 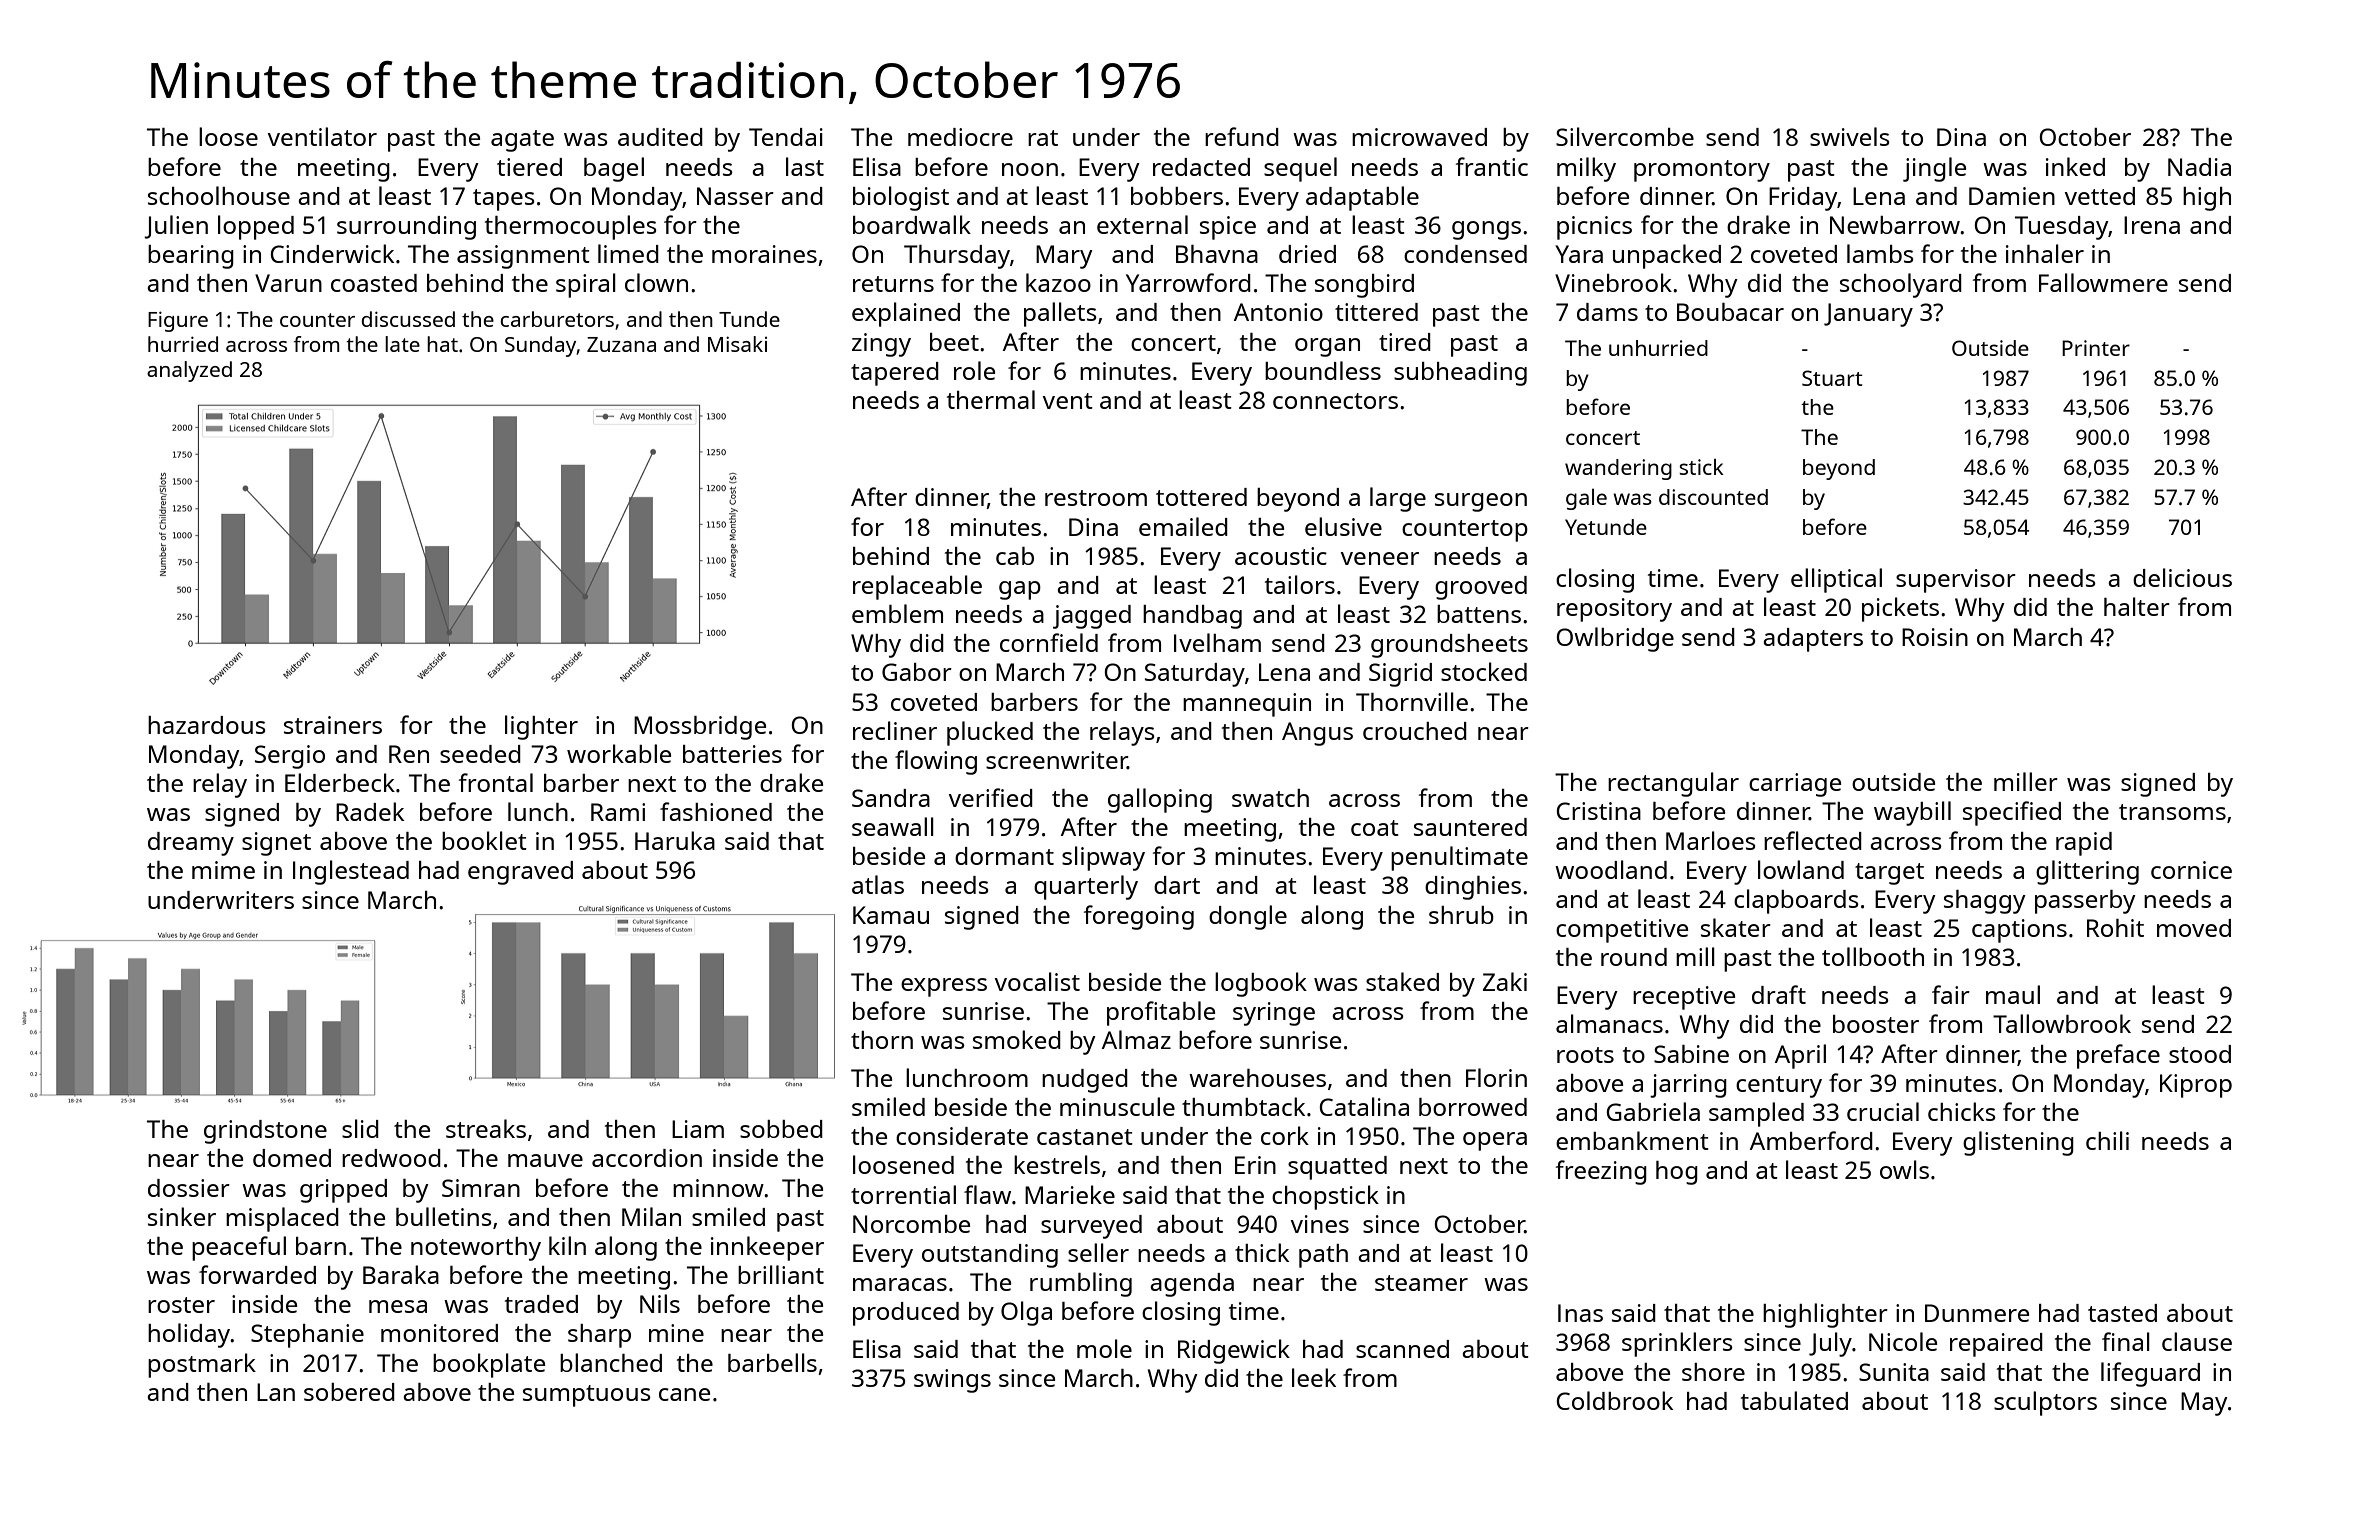 I want to click on redwood, so click(x=391, y=1158).
